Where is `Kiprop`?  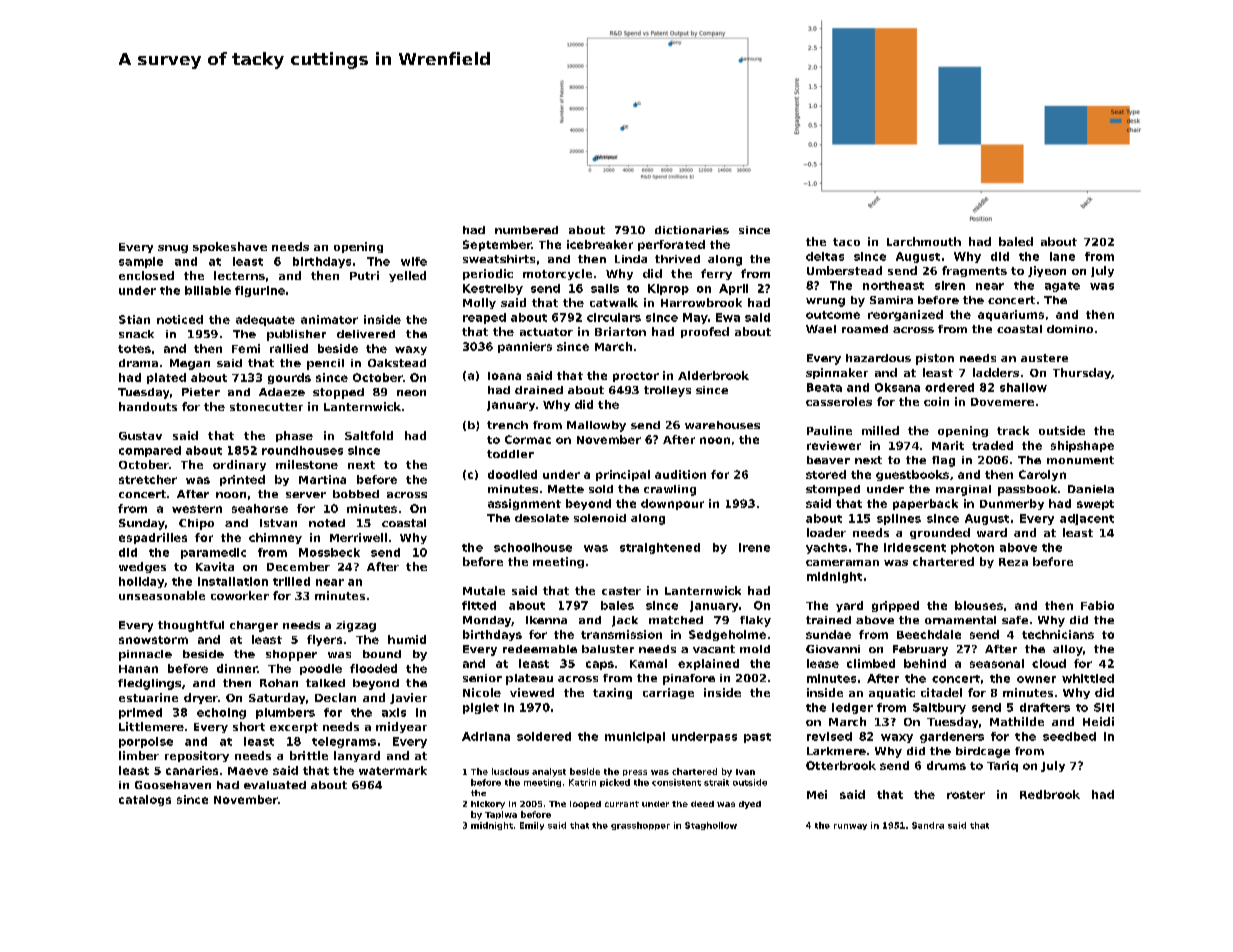 Kiprop is located at coordinates (668, 289).
